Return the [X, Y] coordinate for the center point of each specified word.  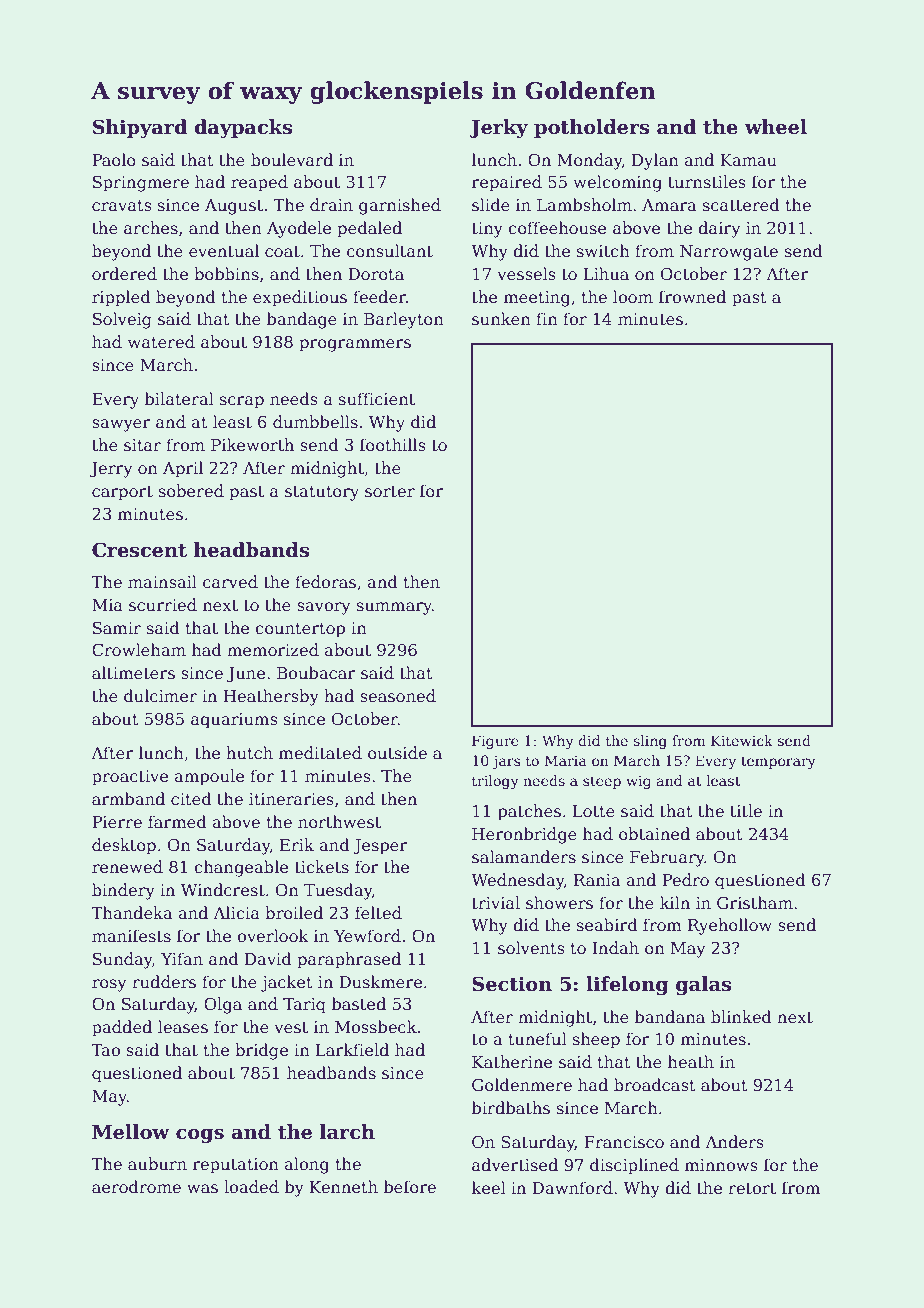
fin [547, 318]
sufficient [377, 399]
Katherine [512, 1062]
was [202, 1189]
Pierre [117, 822]
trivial [496, 903]
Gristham [755, 903]
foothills [393, 444]
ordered [124, 274]
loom [633, 297]
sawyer [121, 425]
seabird [607, 925]
